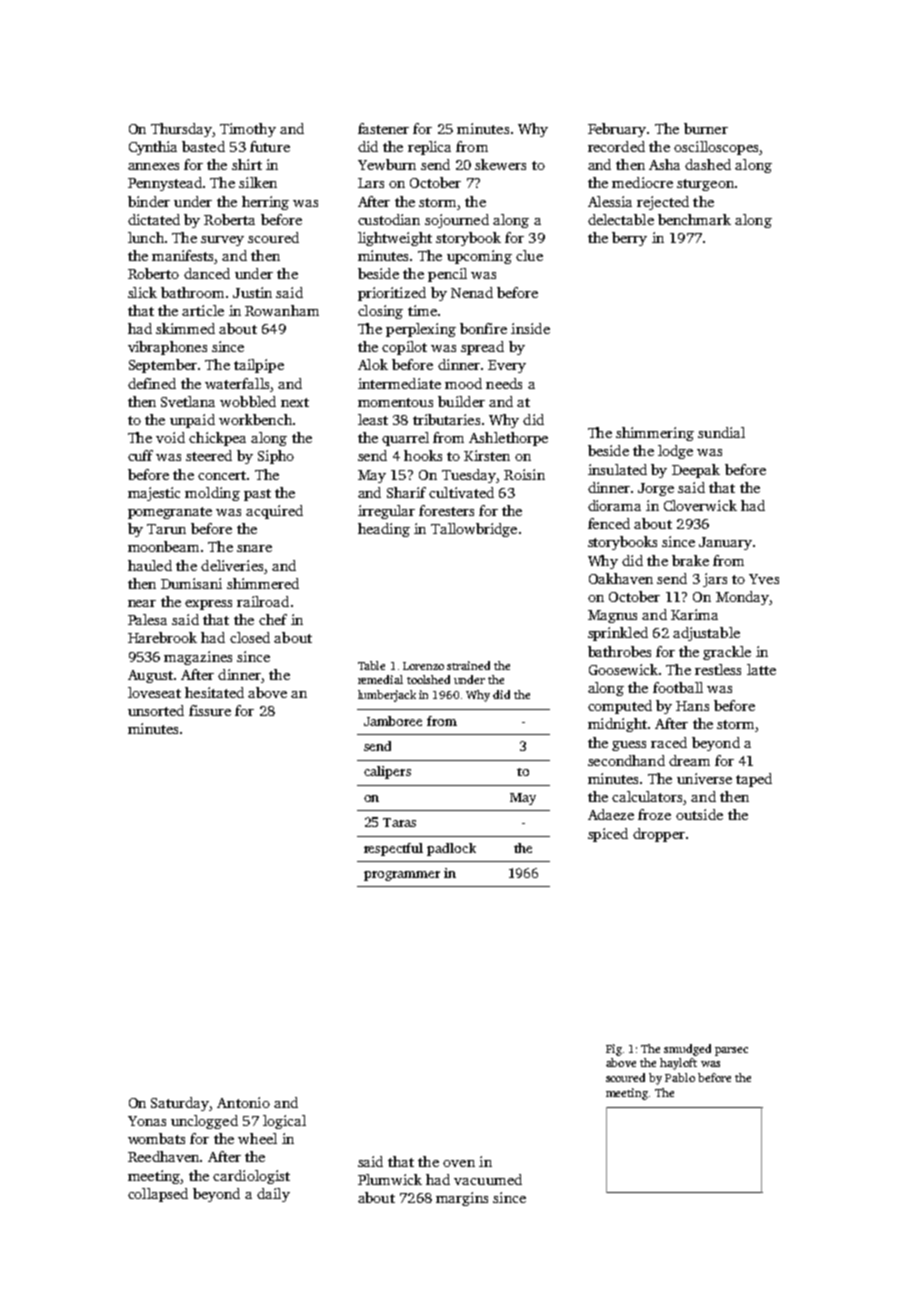  Describe the element at coordinates (706, 128) in the screenshot. I see `burner` at that location.
